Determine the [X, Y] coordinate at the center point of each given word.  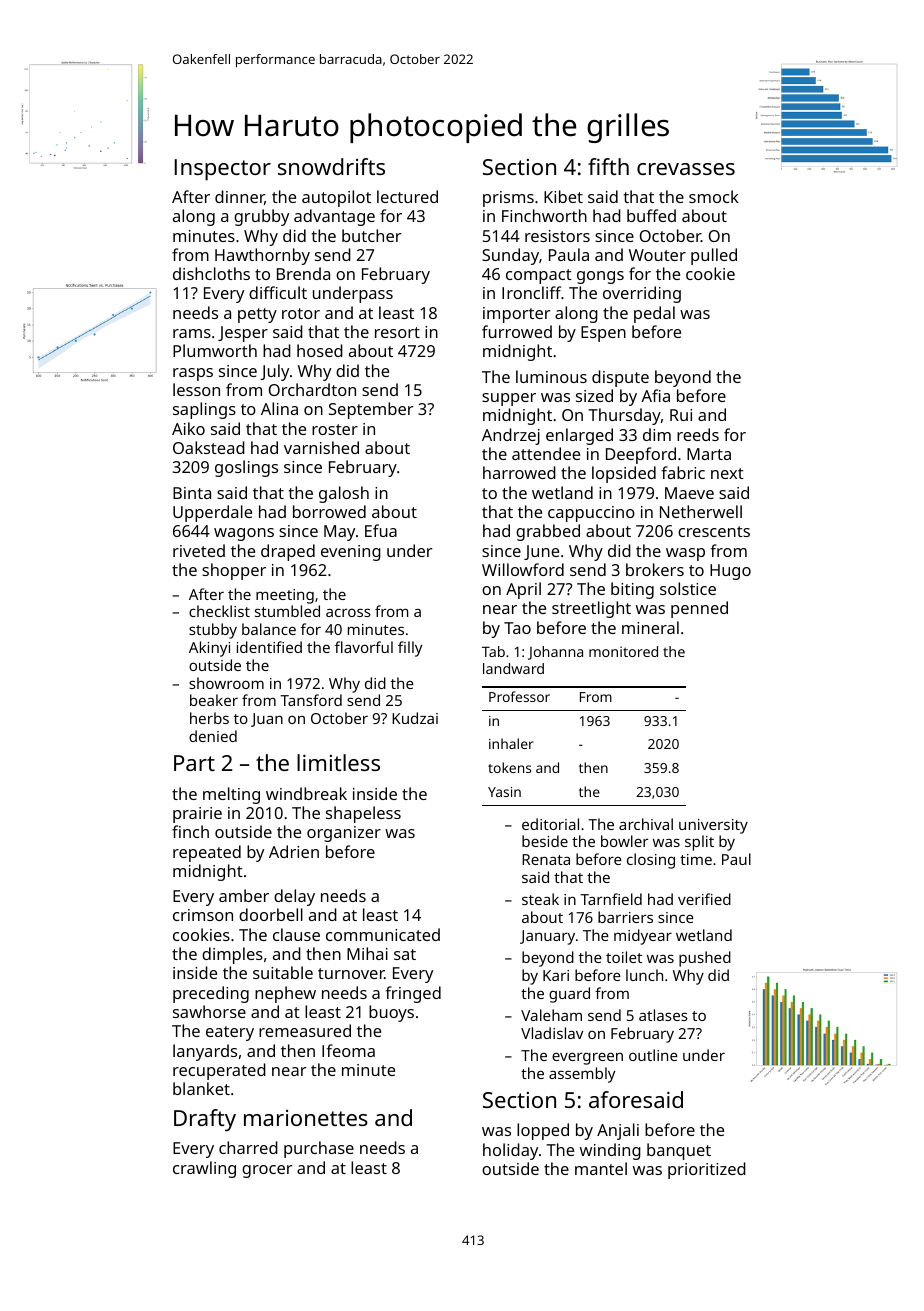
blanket [201, 1088]
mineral [650, 627]
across [348, 612]
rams [192, 333]
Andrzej [511, 436]
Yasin [504, 792]
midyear [643, 937]
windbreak [306, 793]
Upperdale [212, 513]
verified [704, 899]
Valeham [551, 1015]
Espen [603, 334]
